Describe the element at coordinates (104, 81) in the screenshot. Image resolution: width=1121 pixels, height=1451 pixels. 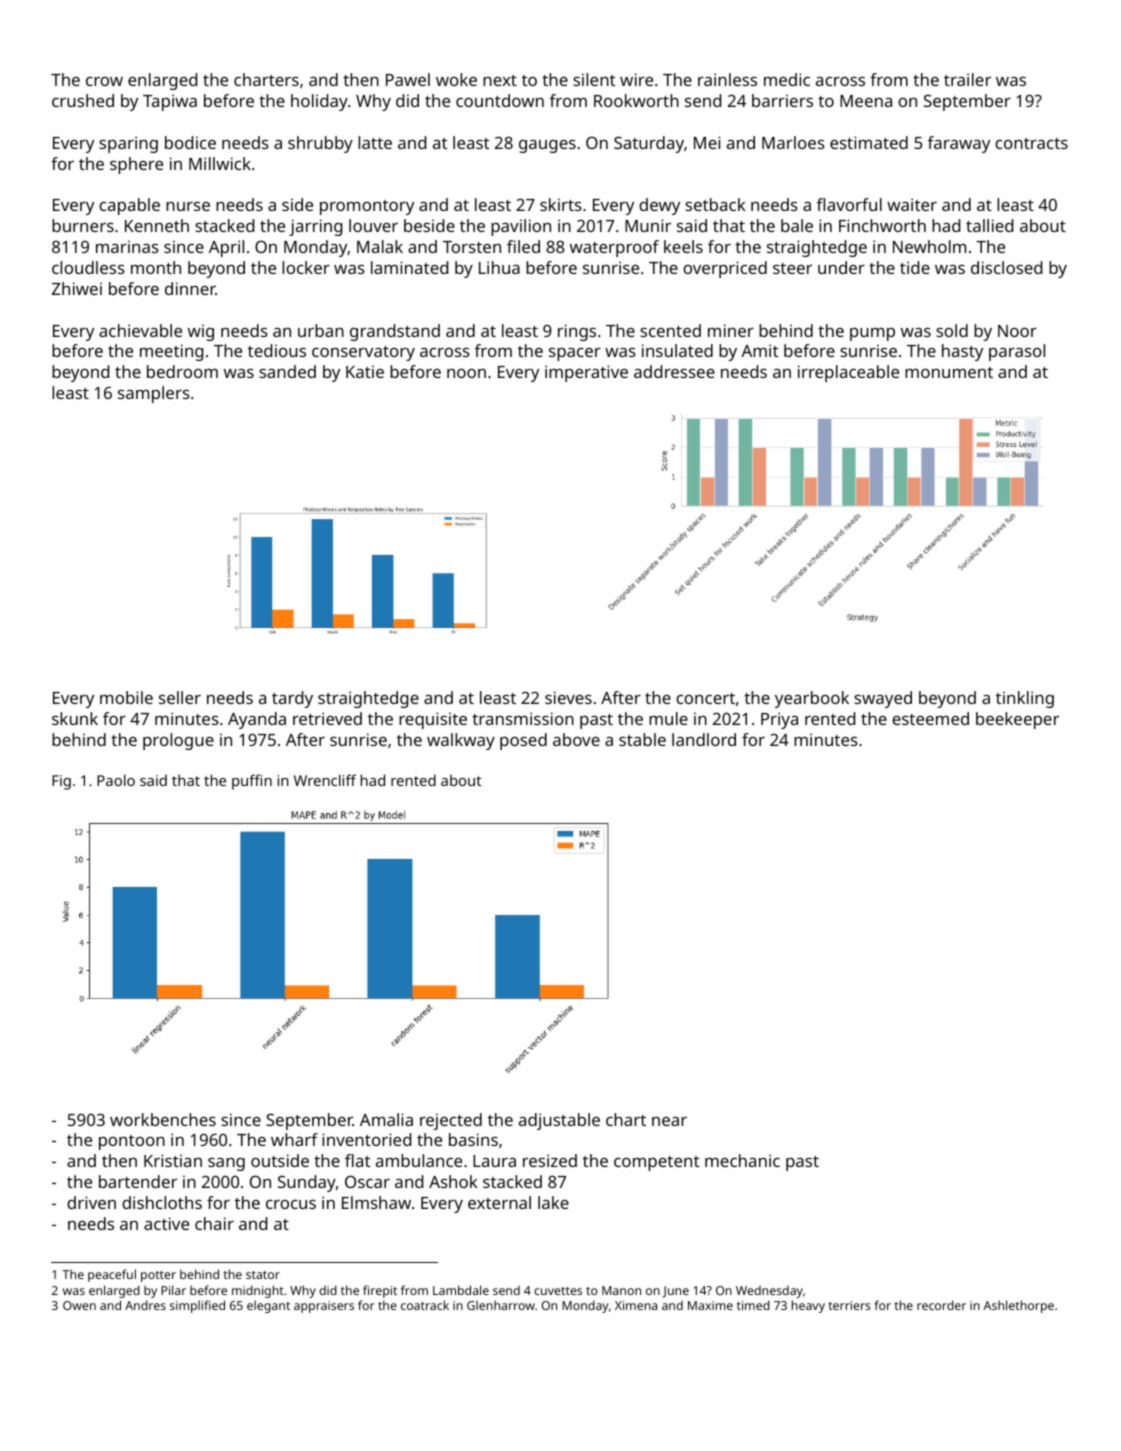
I see `crow` at that location.
